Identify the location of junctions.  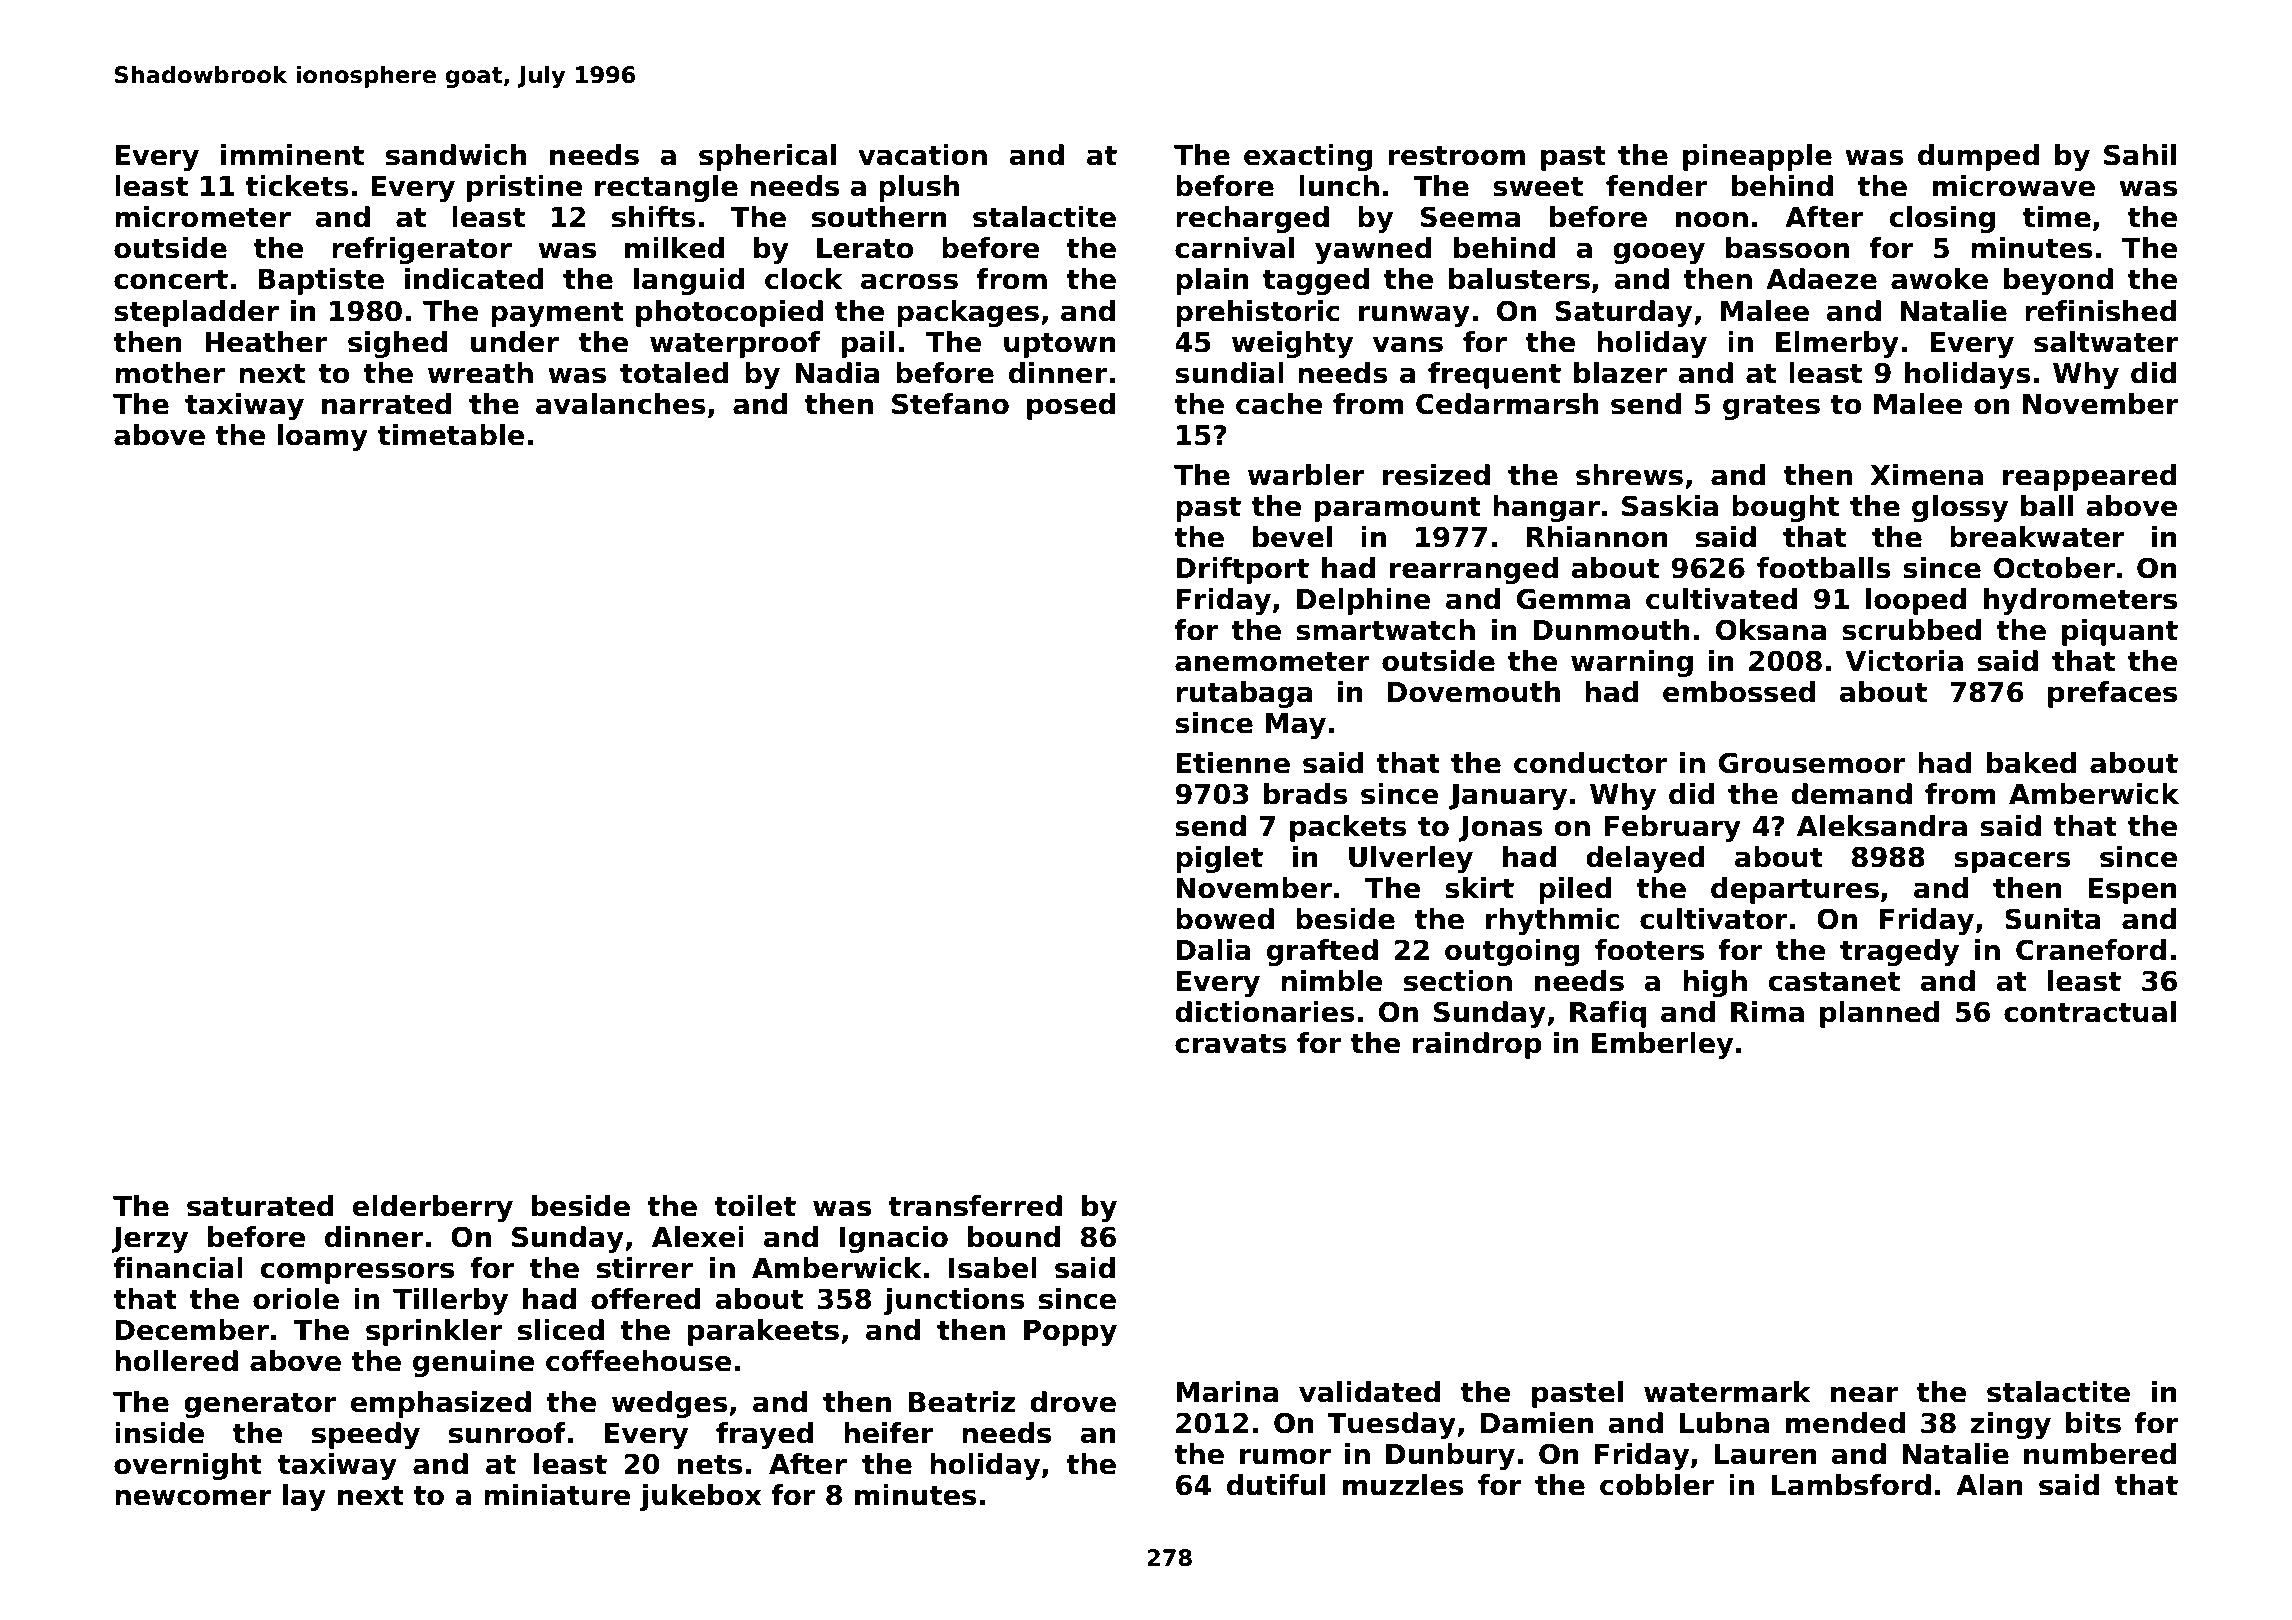
(954, 1301).
